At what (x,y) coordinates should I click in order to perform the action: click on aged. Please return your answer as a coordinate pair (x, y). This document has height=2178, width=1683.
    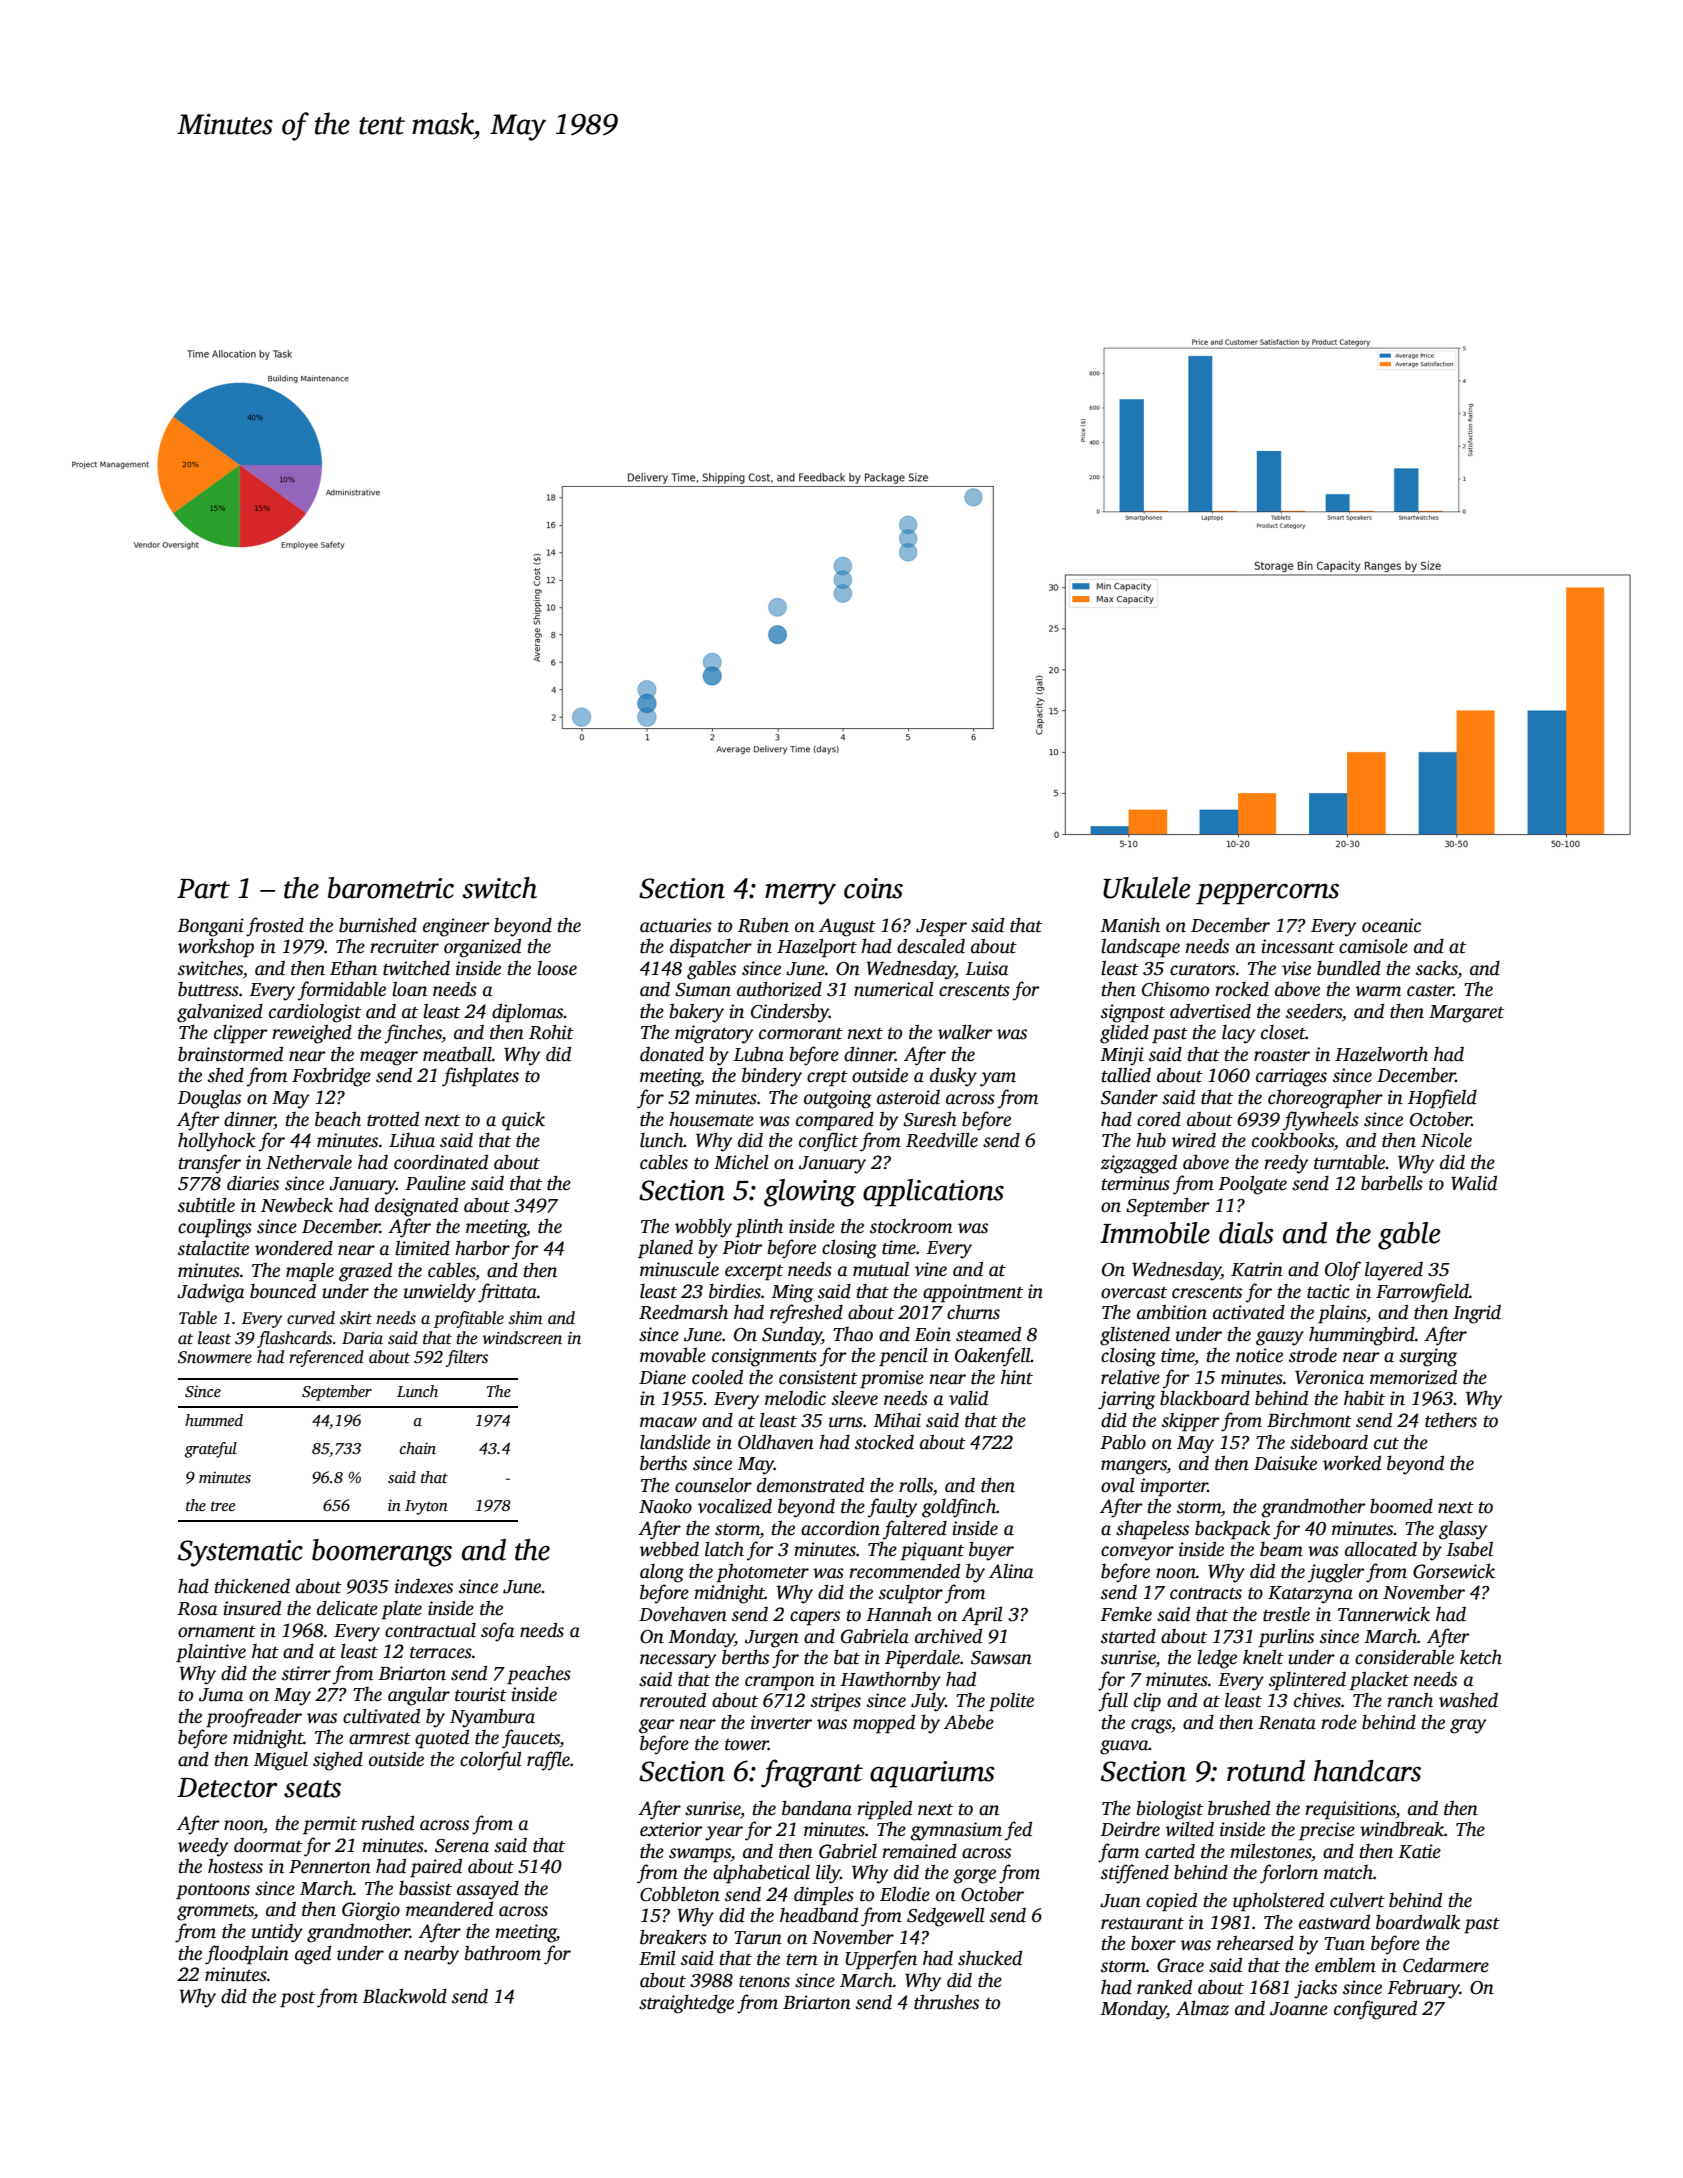
    Looking at the image, I should click on (313, 1955).
